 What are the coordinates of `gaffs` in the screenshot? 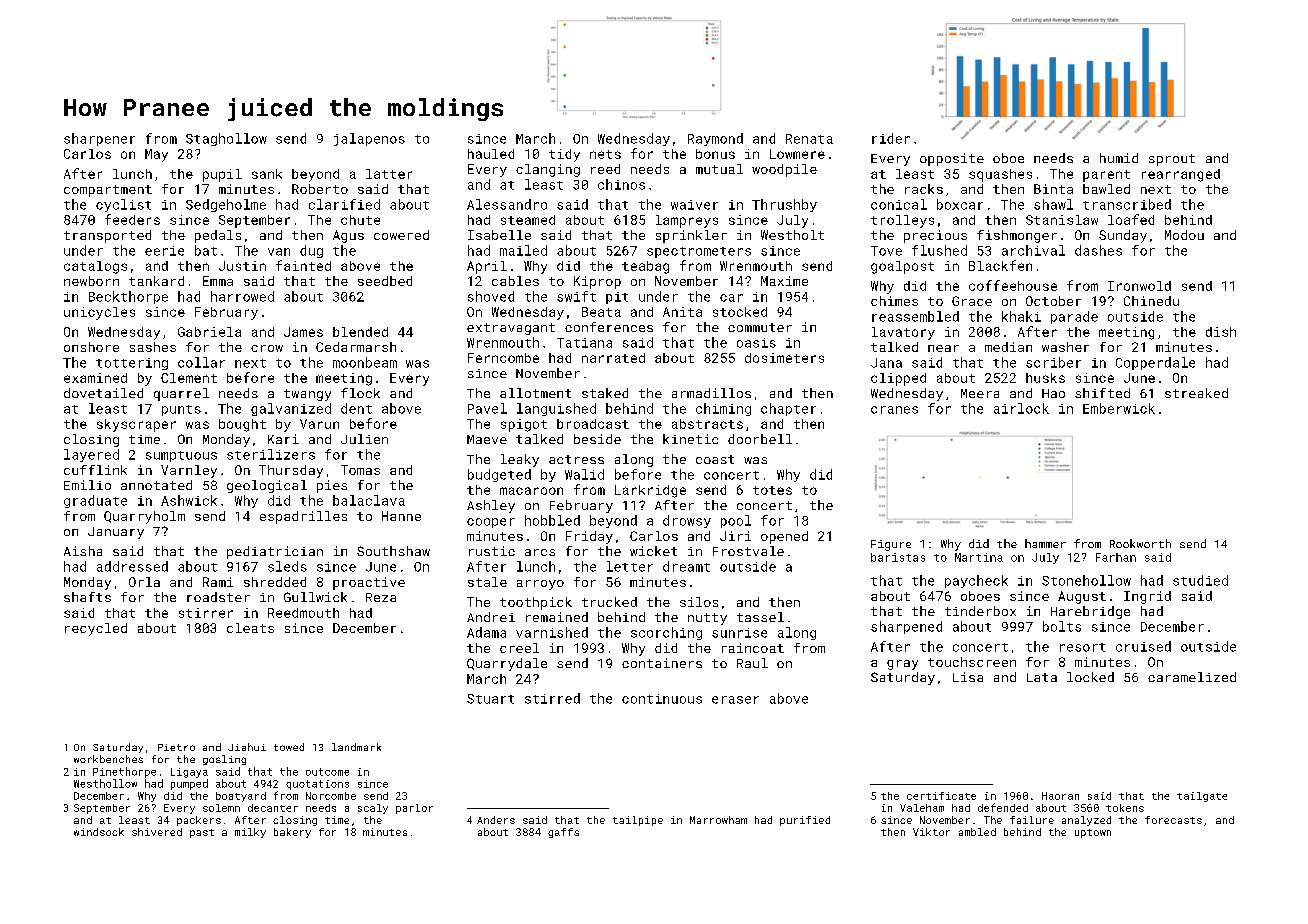 It's located at (563, 833).
